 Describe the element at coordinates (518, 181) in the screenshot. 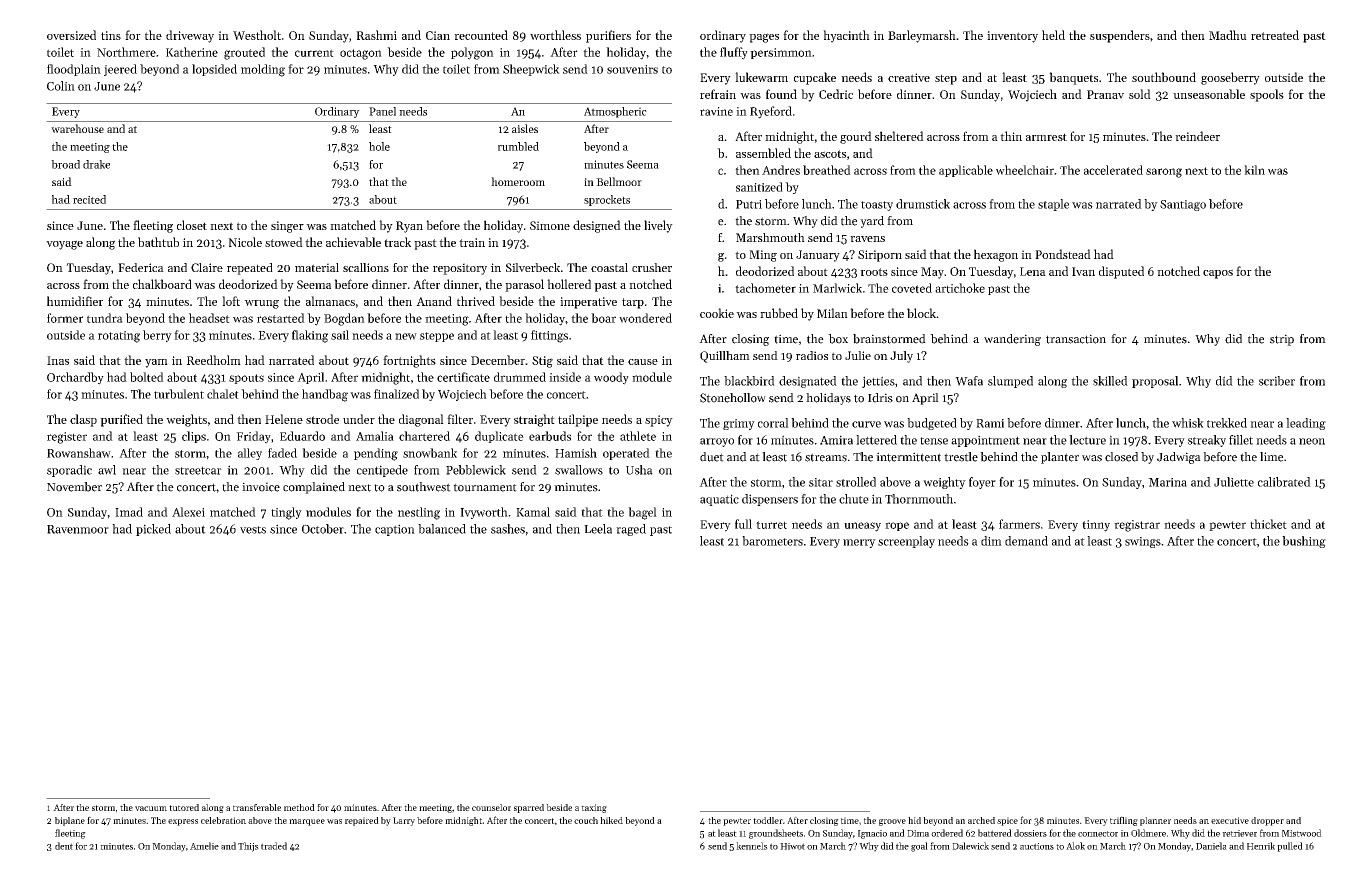

I see `homeroom` at that location.
